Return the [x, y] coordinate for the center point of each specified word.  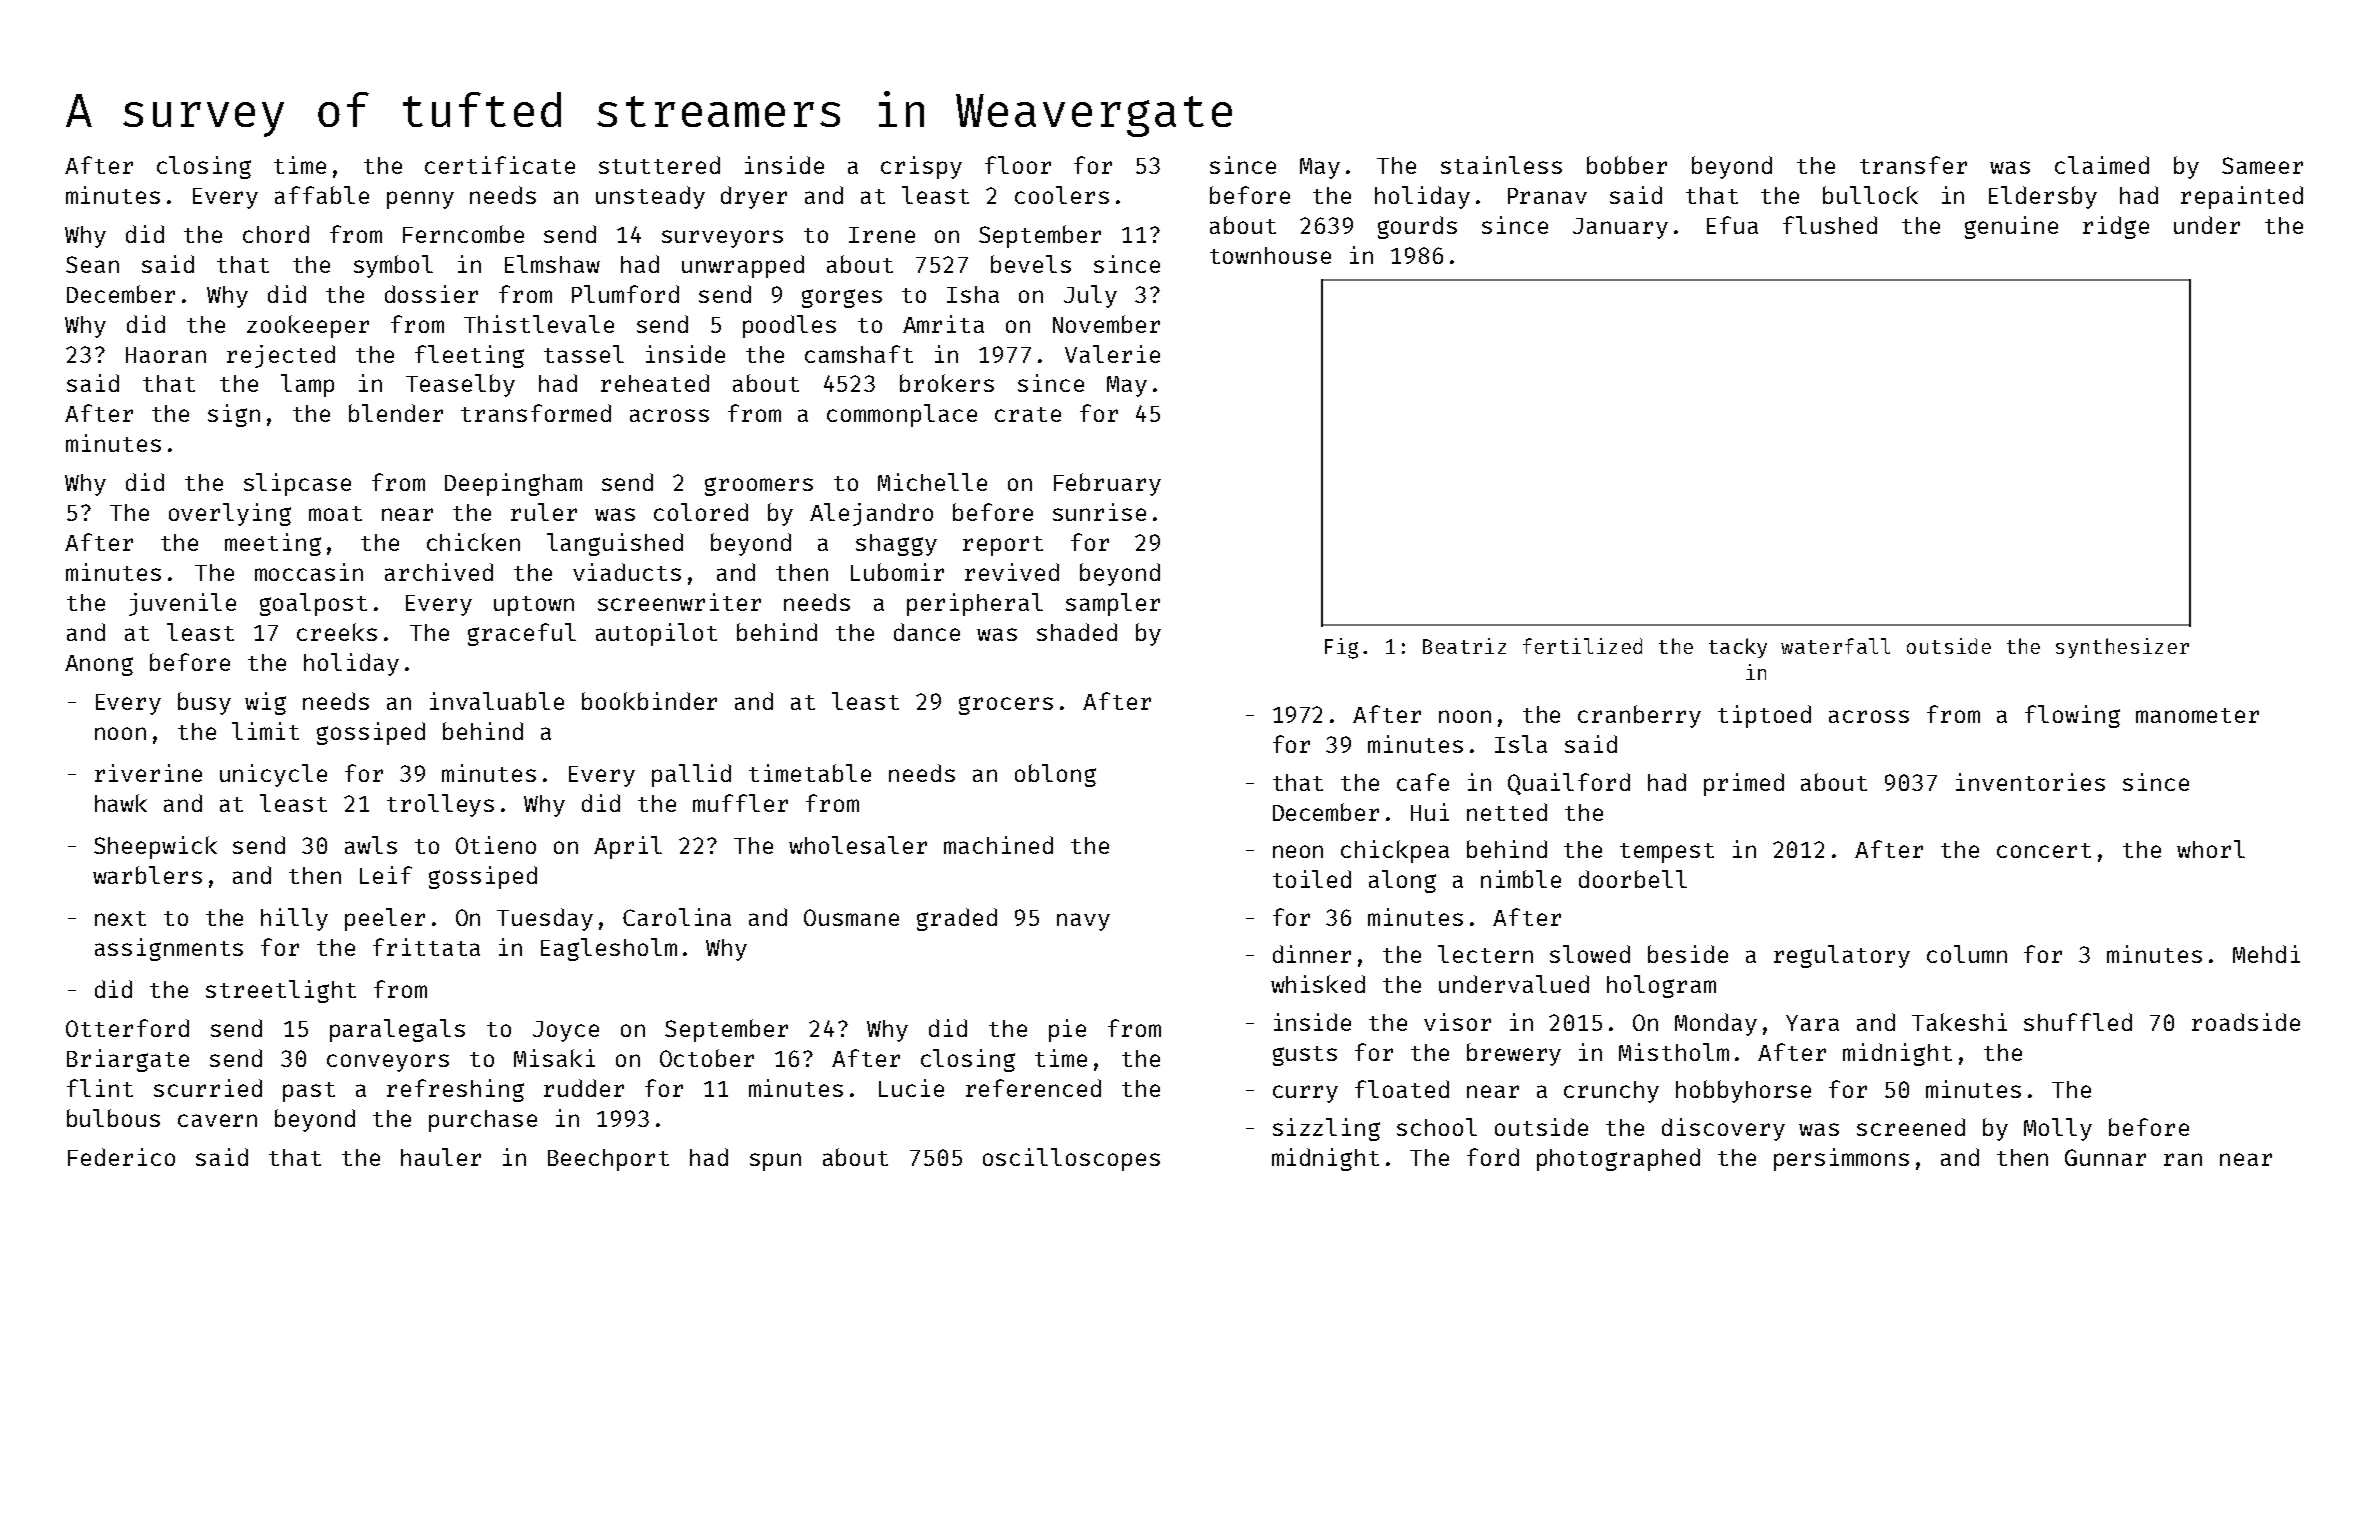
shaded [1077, 632]
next [120, 918]
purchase [483, 1121]
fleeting [469, 356]
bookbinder [649, 701]
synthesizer [2122, 648]
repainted [2242, 197]
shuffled [2078, 1022]
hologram [1661, 986]
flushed [1830, 225]
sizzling [1326, 1129]
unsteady [650, 197]
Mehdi [2266, 954]
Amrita [943, 324]
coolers [1062, 195]
